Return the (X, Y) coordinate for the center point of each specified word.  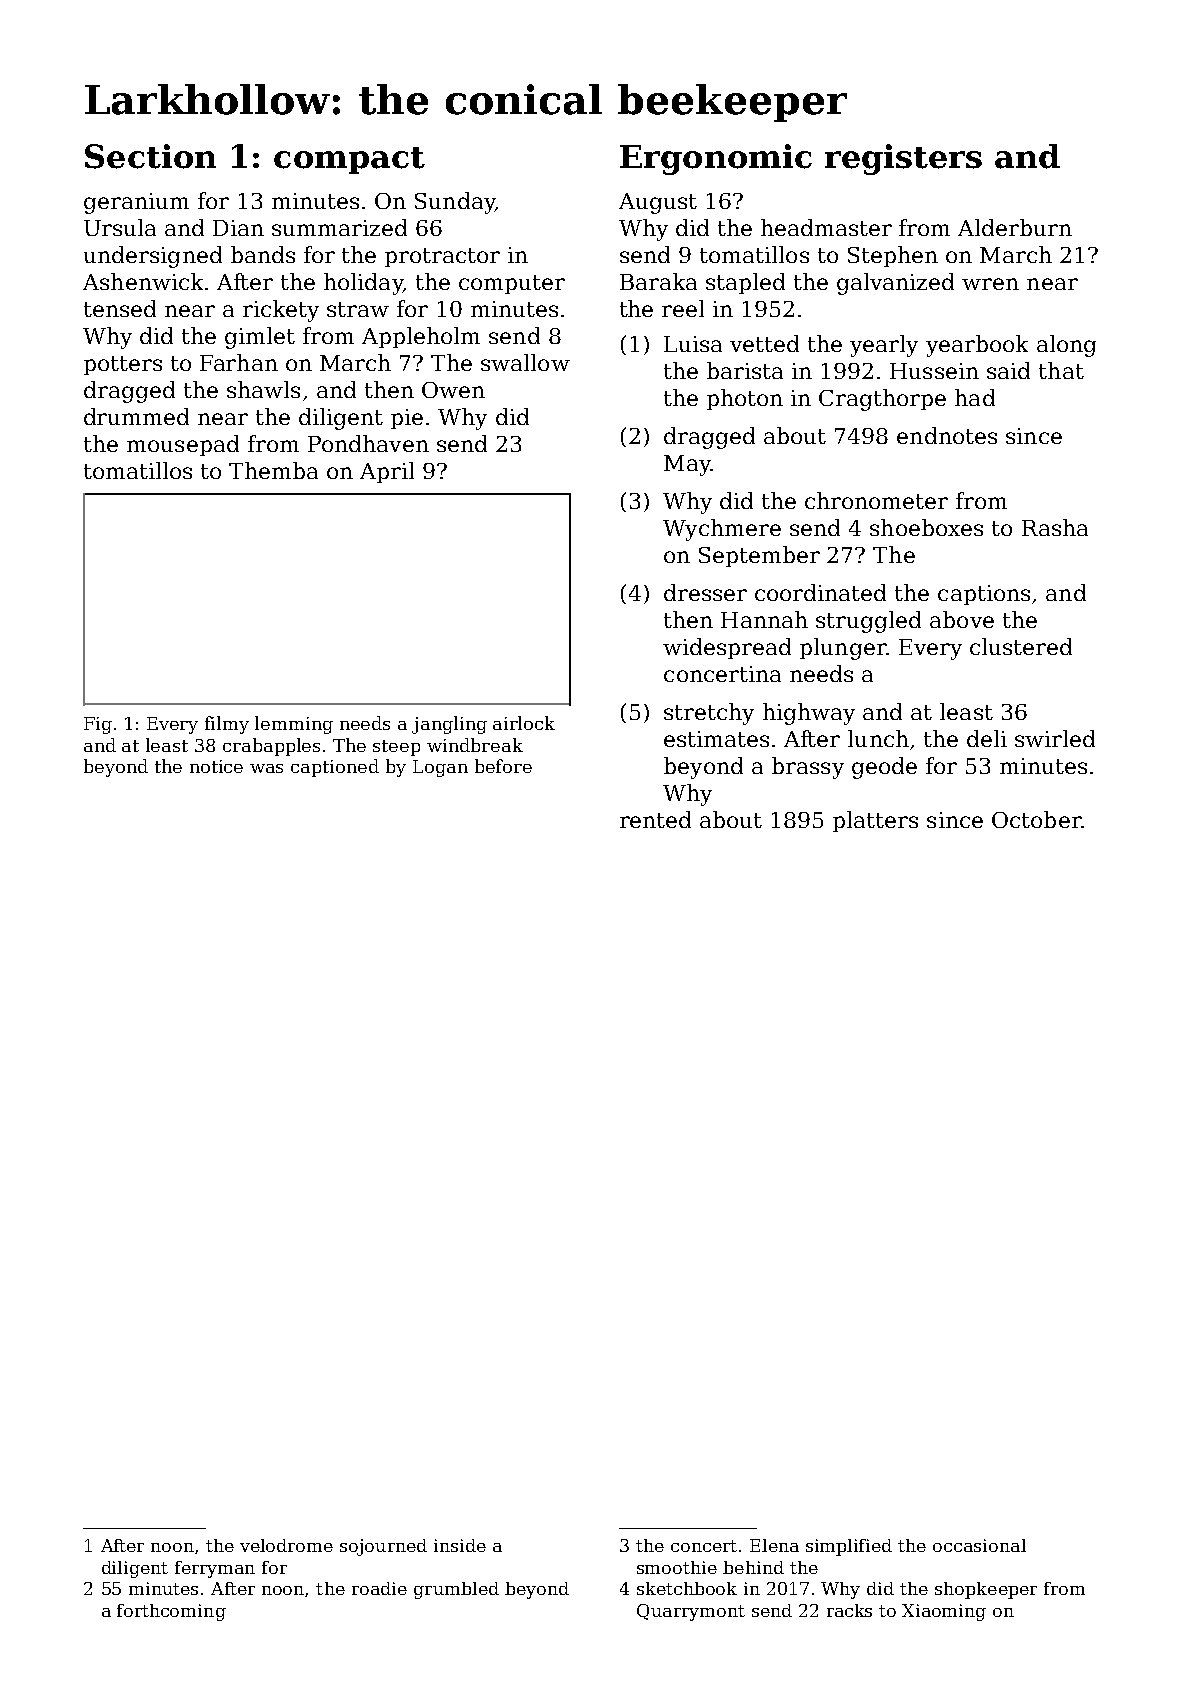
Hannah (764, 619)
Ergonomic (716, 159)
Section (150, 156)
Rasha (1055, 527)
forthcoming (171, 1612)
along (1066, 346)
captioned (335, 768)
